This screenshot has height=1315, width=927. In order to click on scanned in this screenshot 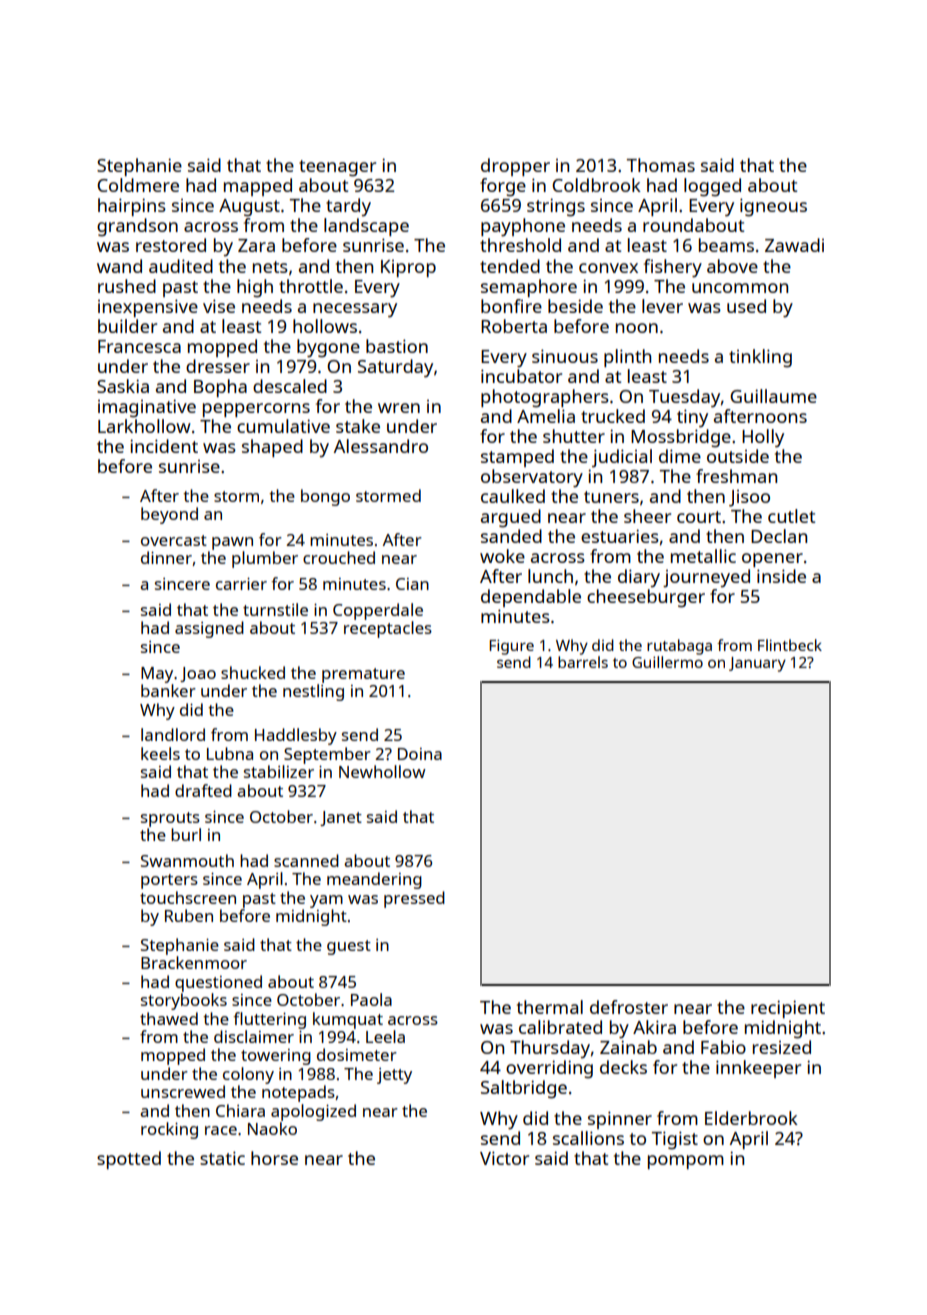, I will do `click(306, 860)`.
